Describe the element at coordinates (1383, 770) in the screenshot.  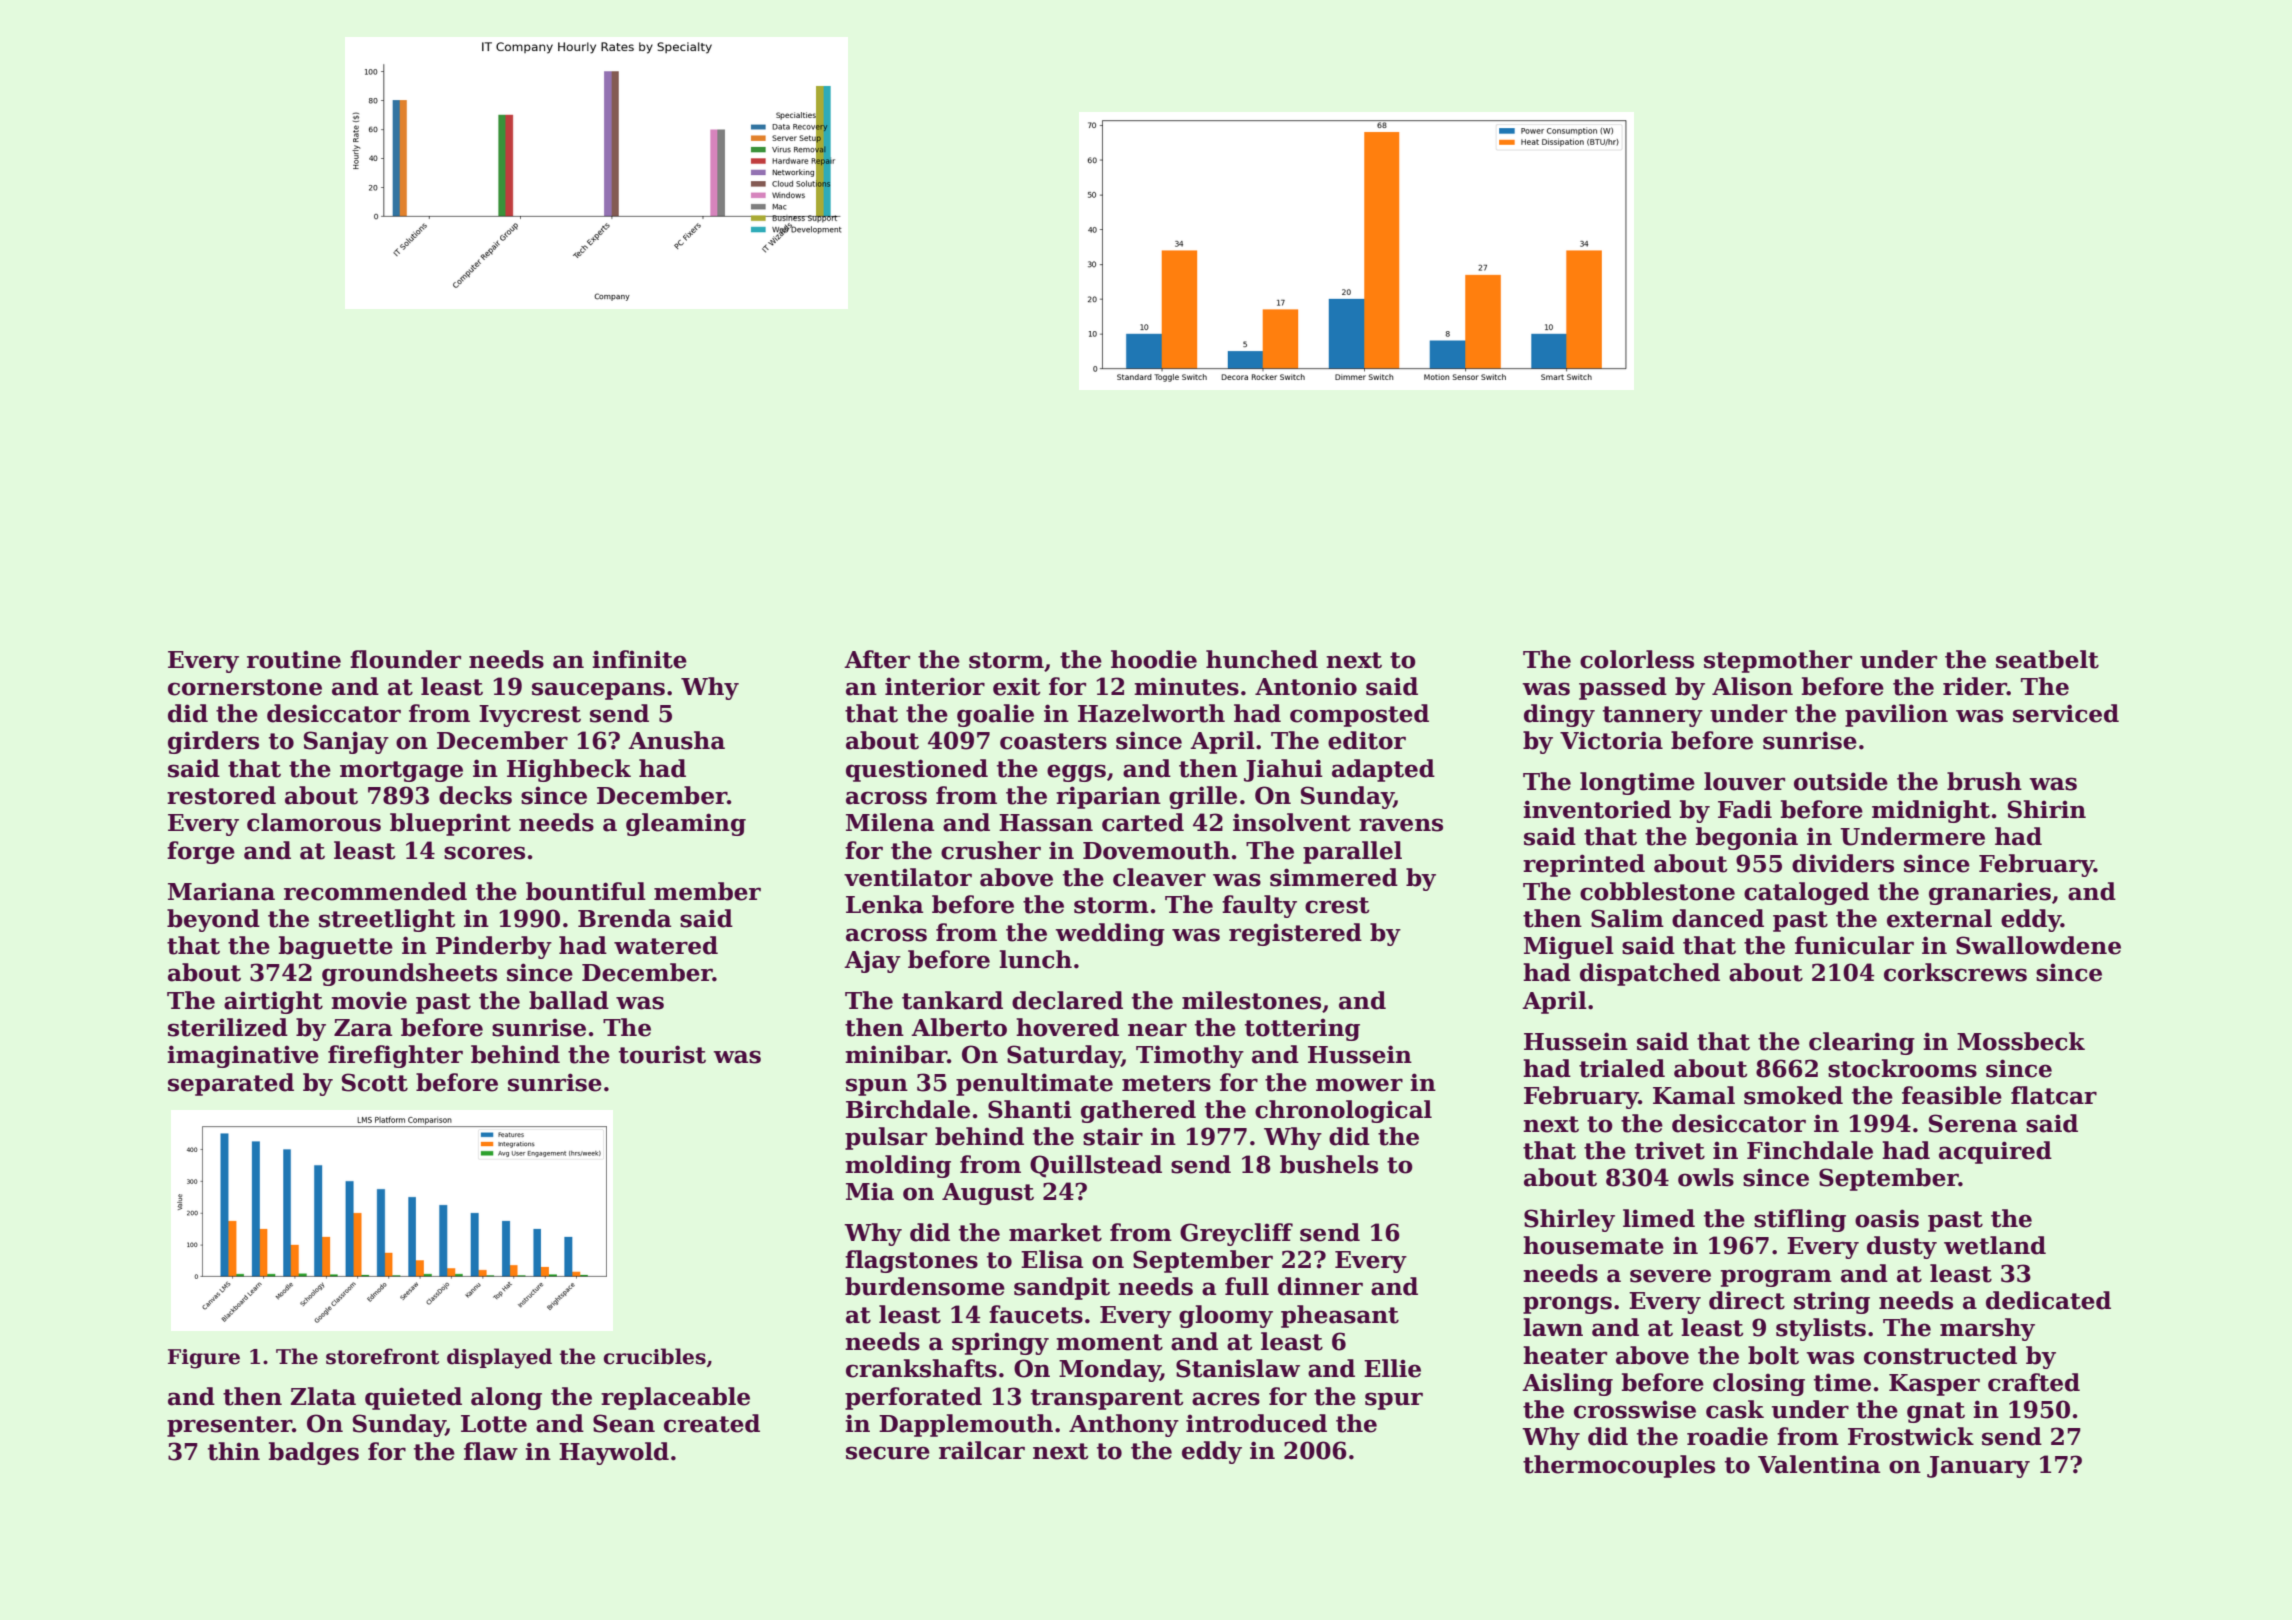
I see `adapted` at that location.
